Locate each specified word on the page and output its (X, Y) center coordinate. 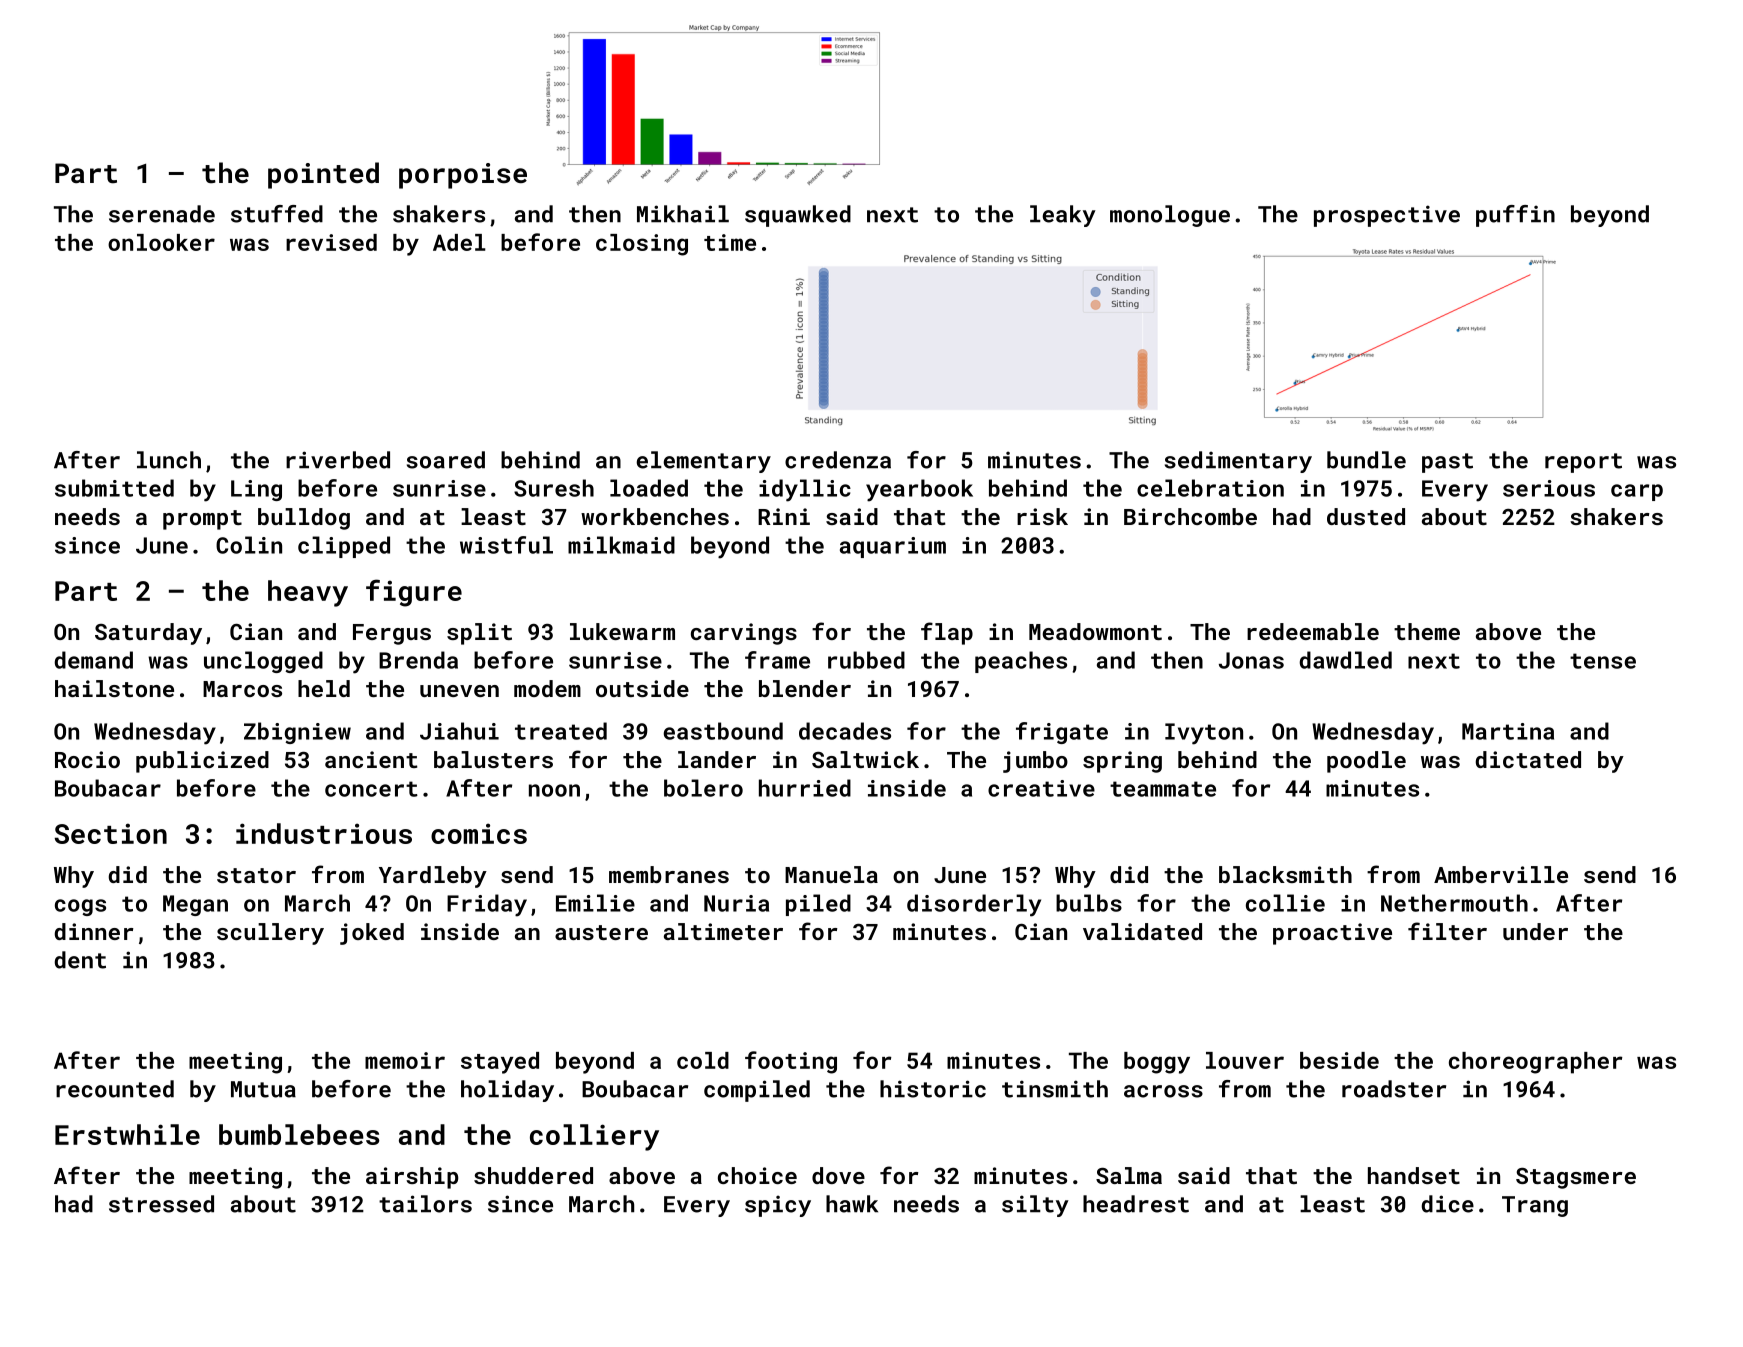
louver (1245, 1060)
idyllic (805, 490)
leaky (1063, 216)
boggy (1157, 1063)
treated (561, 731)
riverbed (338, 460)
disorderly (974, 905)
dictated (1528, 759)
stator (256, 875)
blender (805, 688)
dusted (1366, 516)
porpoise (463, 176)
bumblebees (299, 1134)
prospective (1387, 216)
